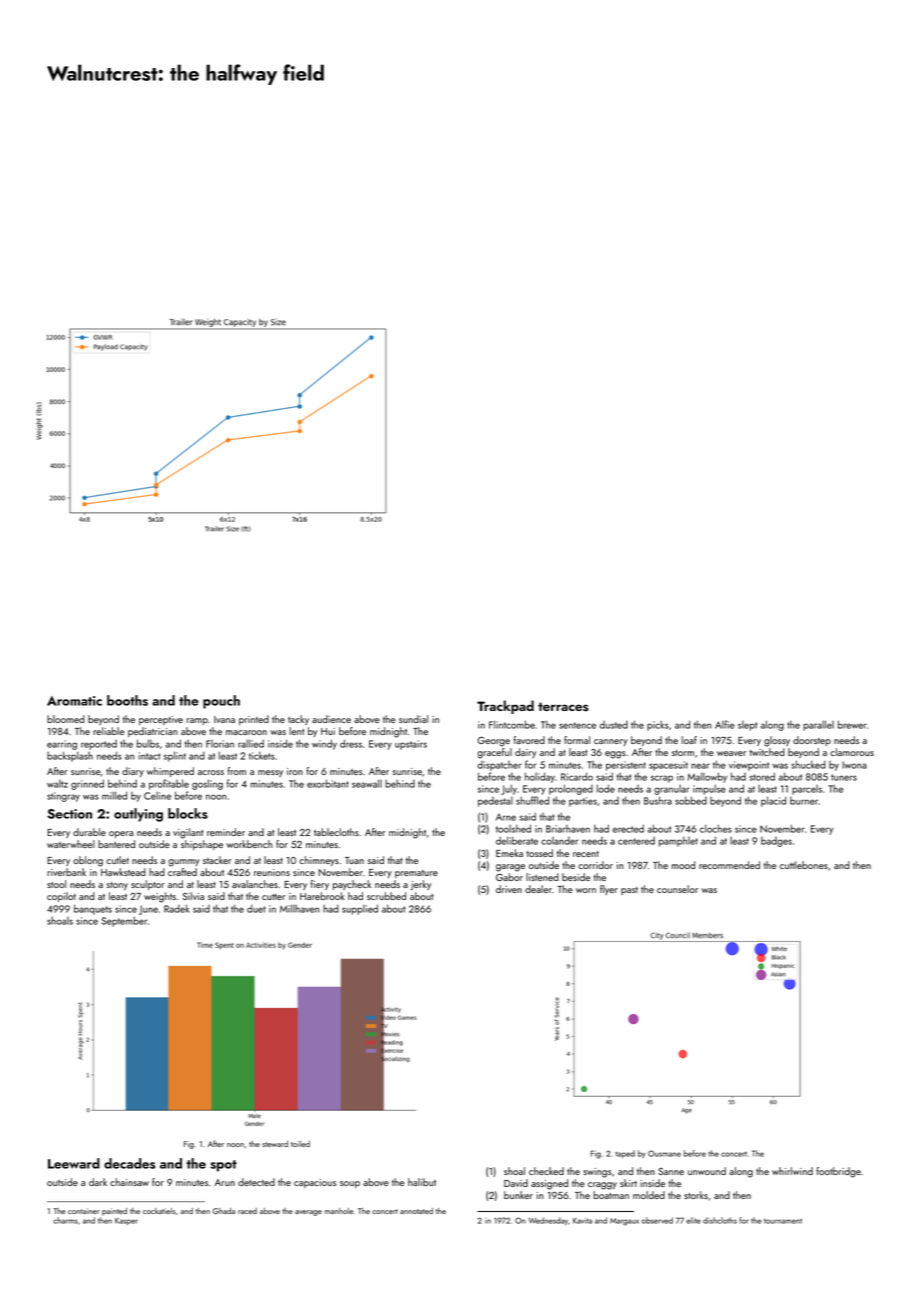  I want to click on Radek, so click(177, 908).
